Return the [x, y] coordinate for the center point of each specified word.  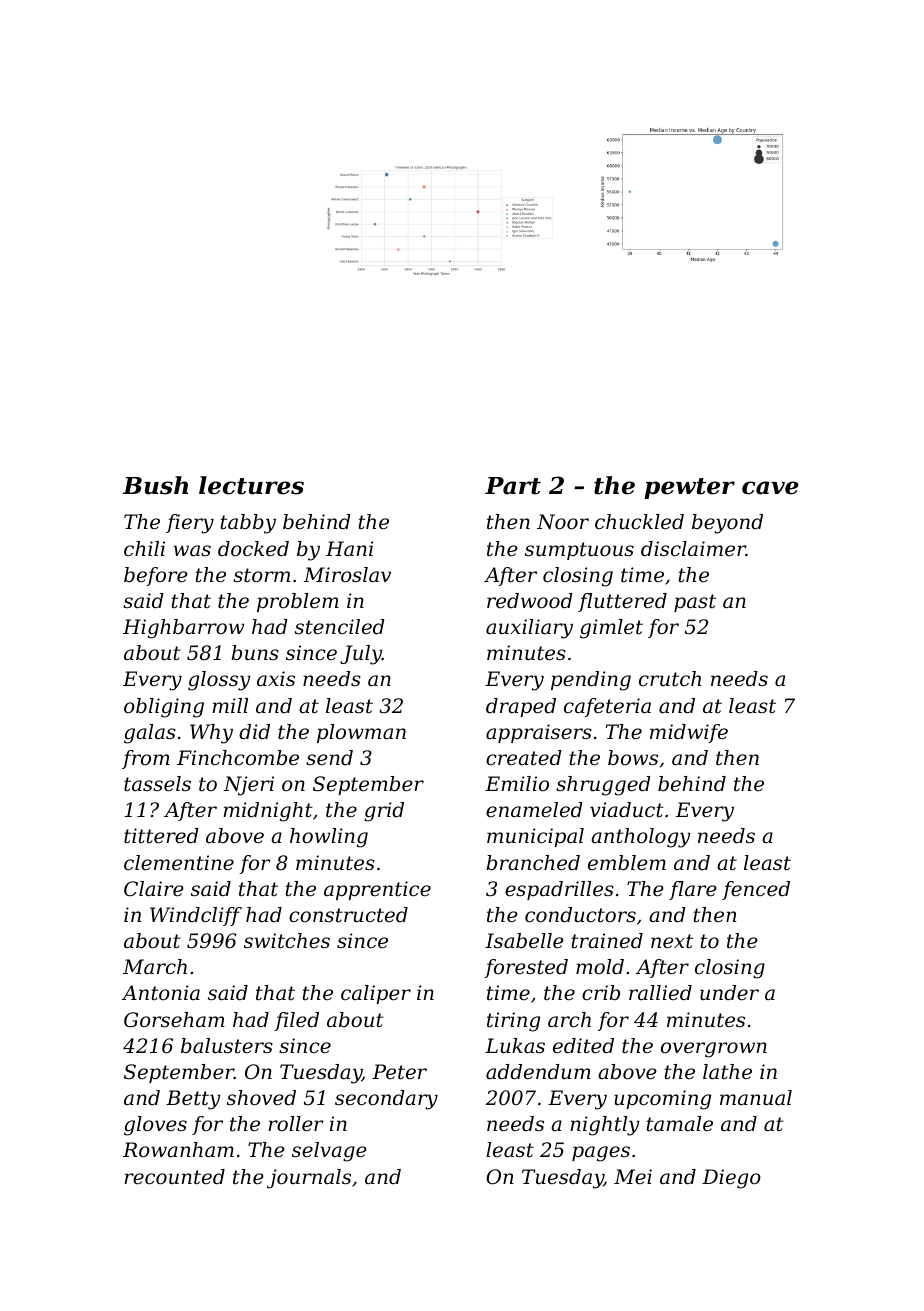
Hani [350, 549]
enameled [534, 810]
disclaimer [693, 549]
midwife [689, 733]
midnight [268, 812]
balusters [227, 1046]
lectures [251, 485]
